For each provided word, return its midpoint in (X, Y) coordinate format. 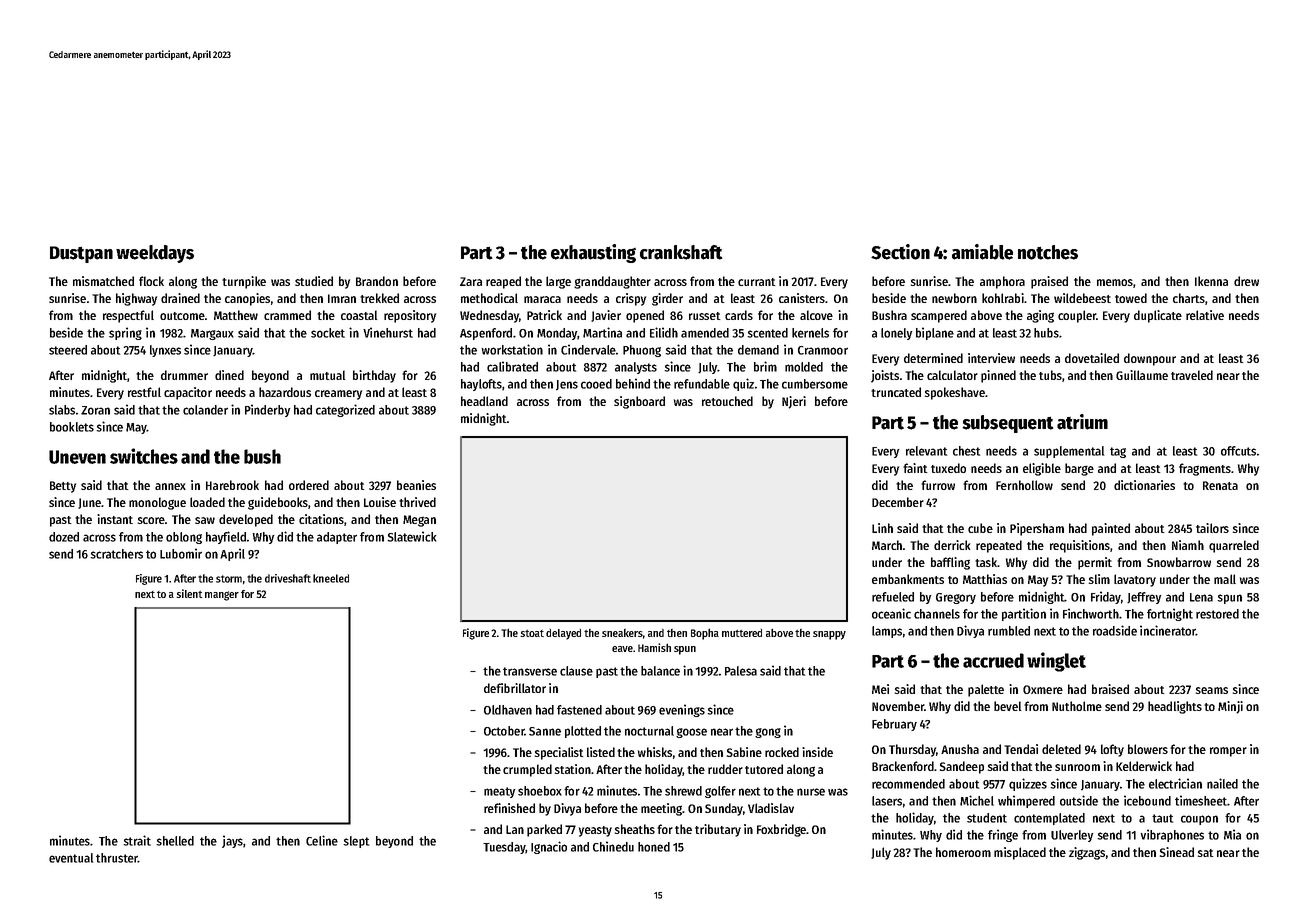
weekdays (155, 254)
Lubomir (181, 553)
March (887, 545)
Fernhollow (1024, 485)
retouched (727, 401)
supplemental (1069, 452)
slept (356, 842)
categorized (345, 410)
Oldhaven (508, 710)
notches (1048, 252)
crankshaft (681, 252)
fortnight (1170, 614)
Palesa (741, 671)
